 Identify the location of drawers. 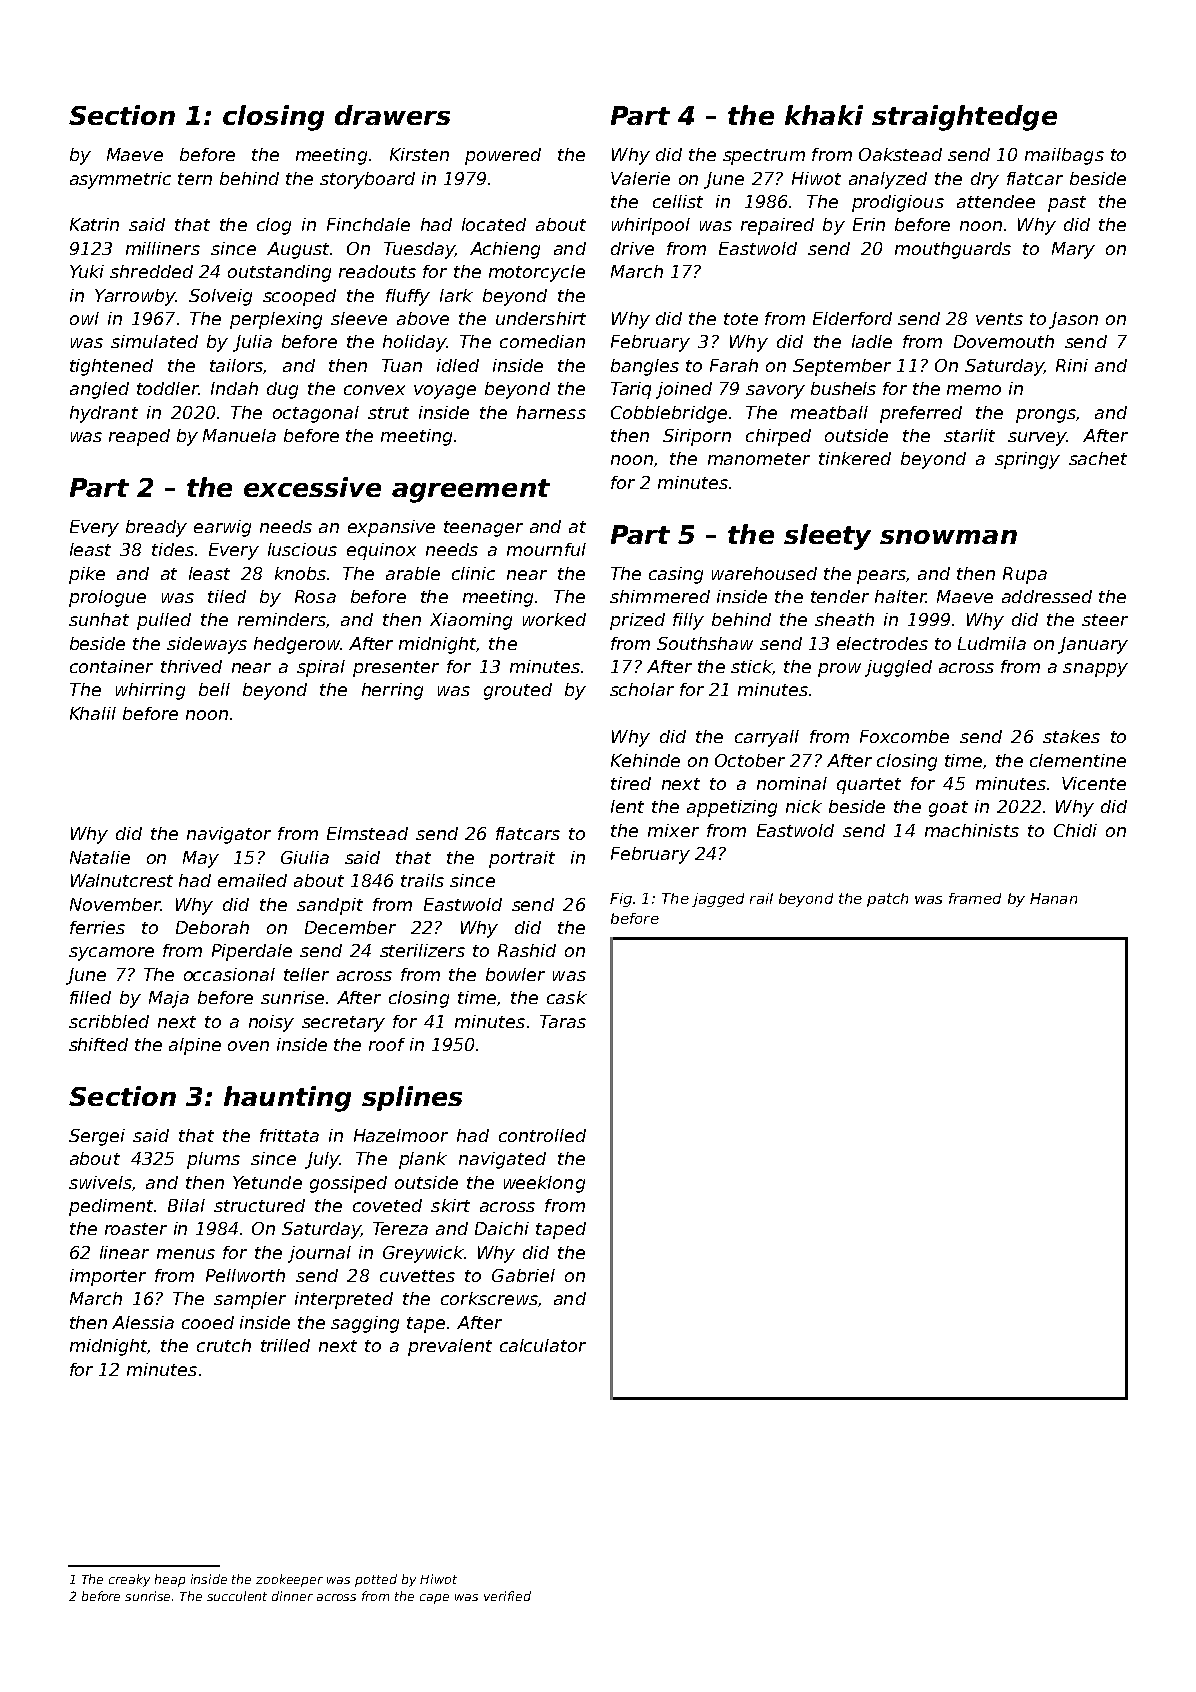
(392, 115).
